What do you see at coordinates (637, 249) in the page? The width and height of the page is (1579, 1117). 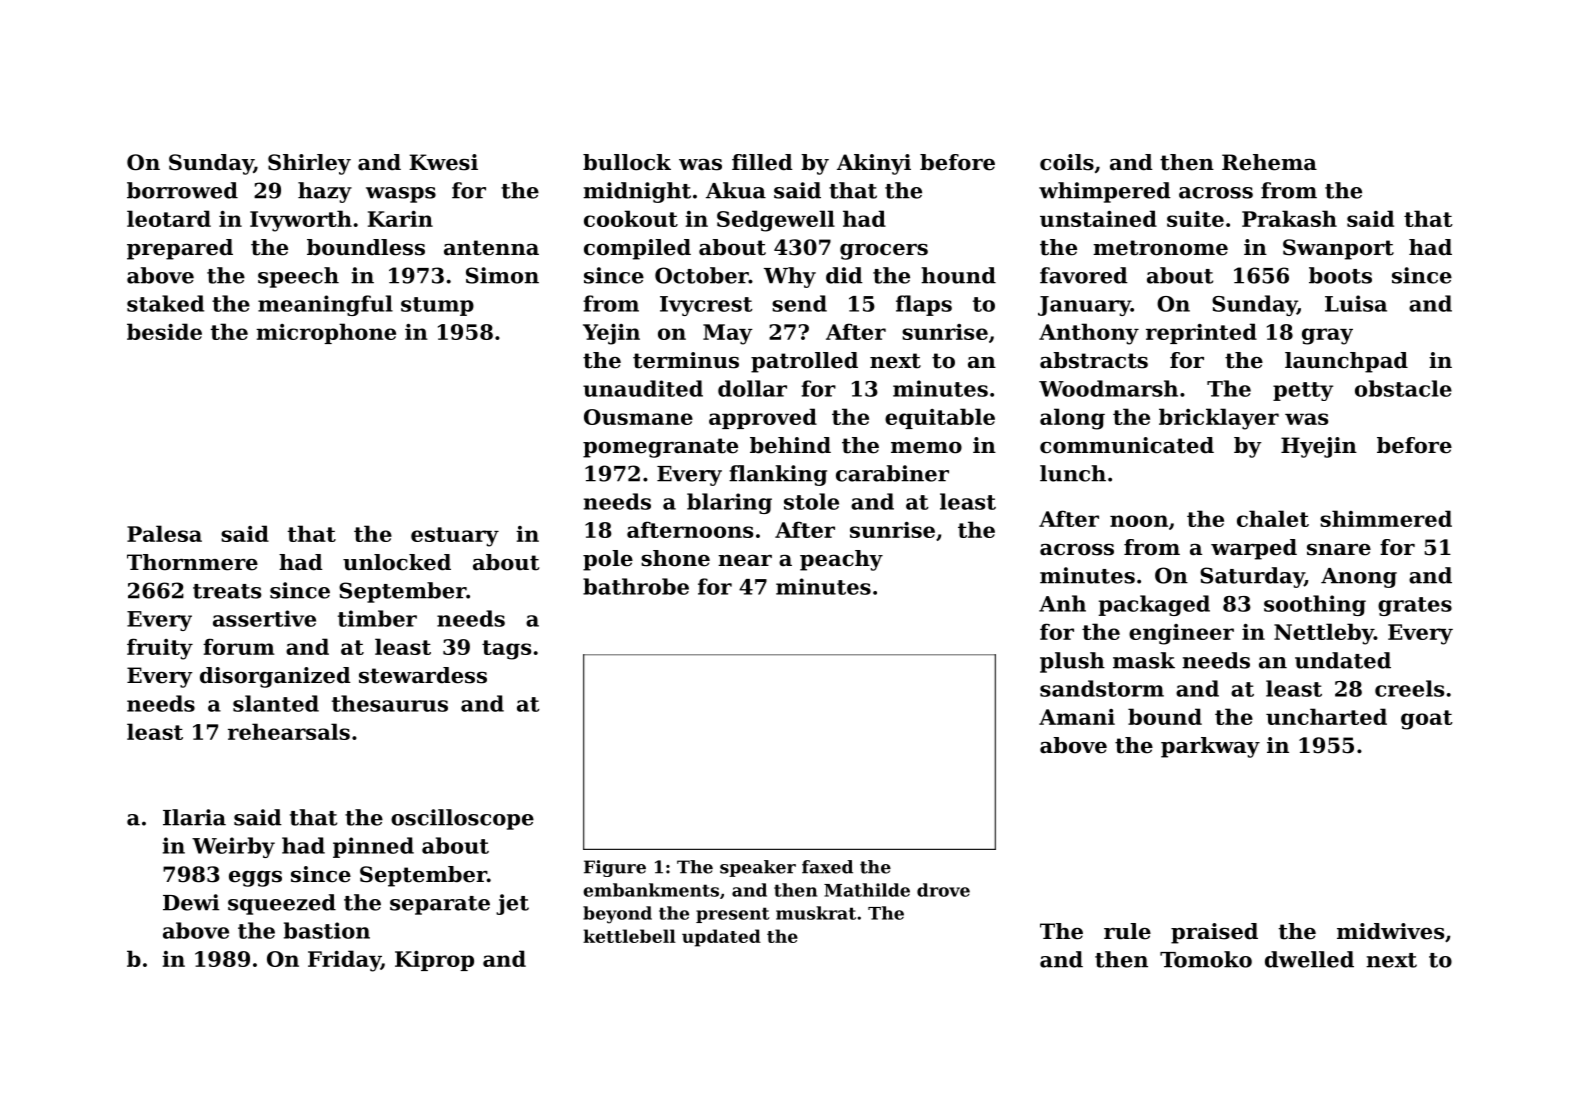 I see `compiled` at bounding box center [637, 249].
